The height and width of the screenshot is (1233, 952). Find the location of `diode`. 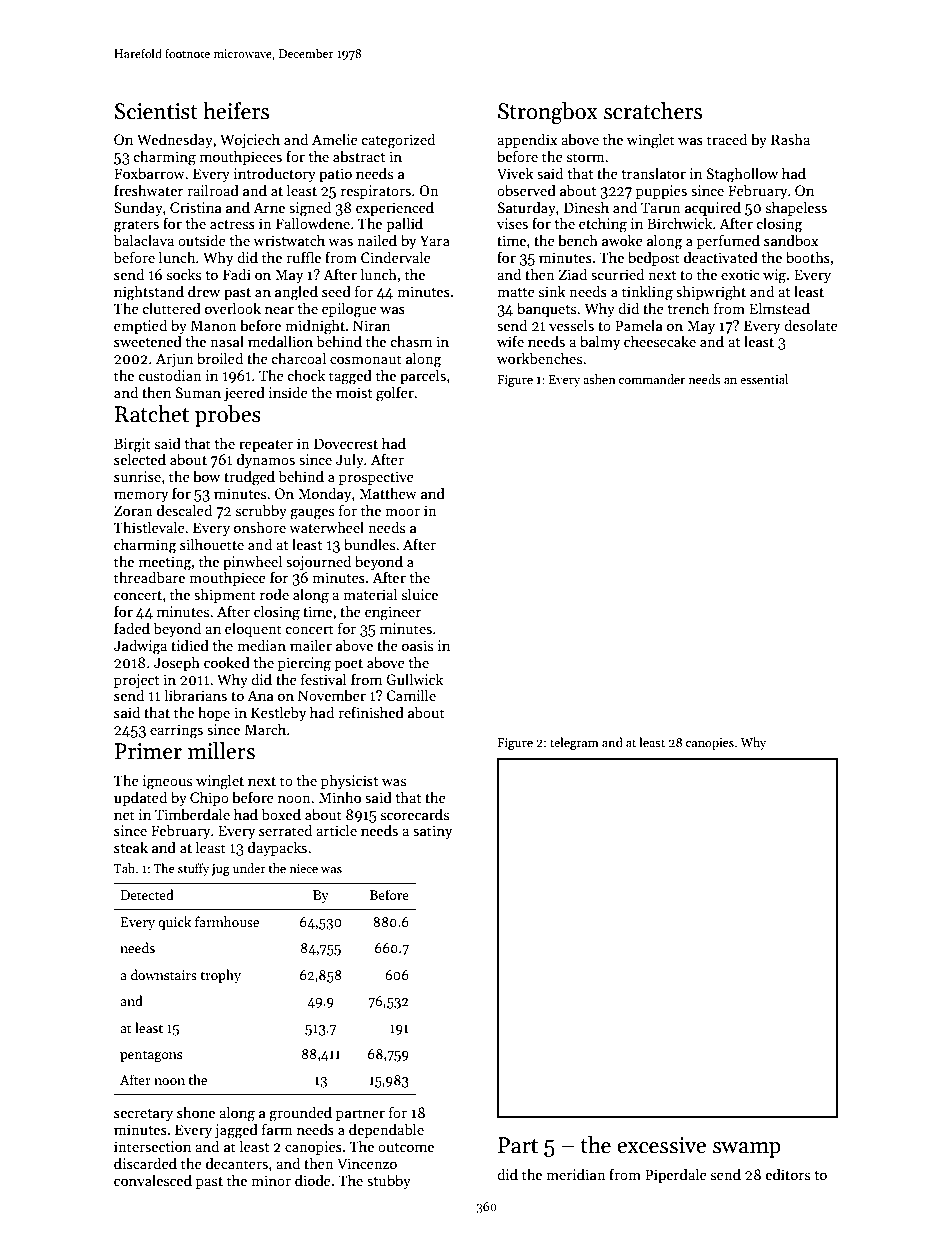

diode is located at coordinates (313, 1180).
